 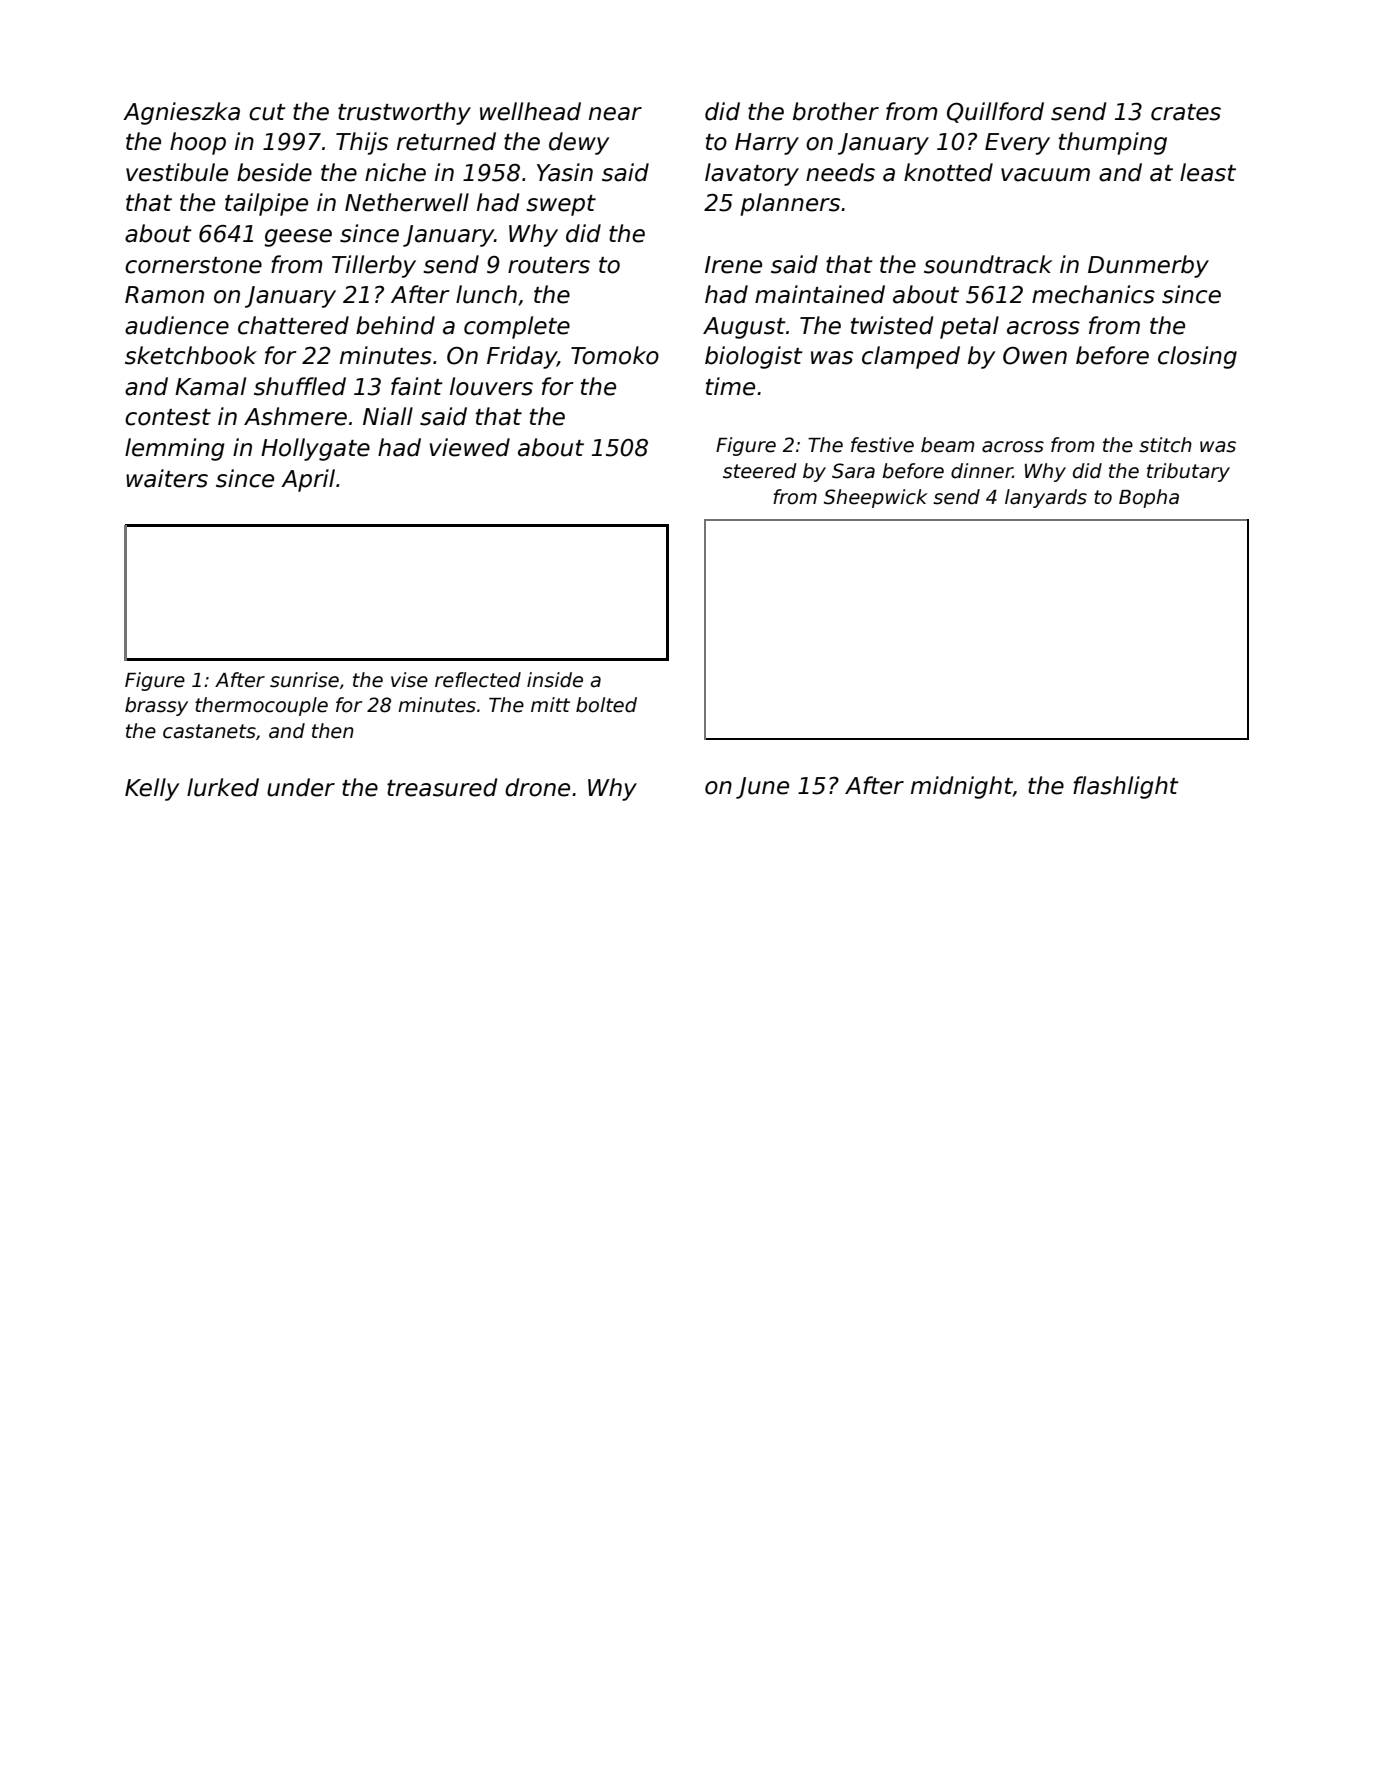 What do you see at coordinates (876, 498) in the screenshot?
I see `Sheepwick` at bounding box center [876, 498].
